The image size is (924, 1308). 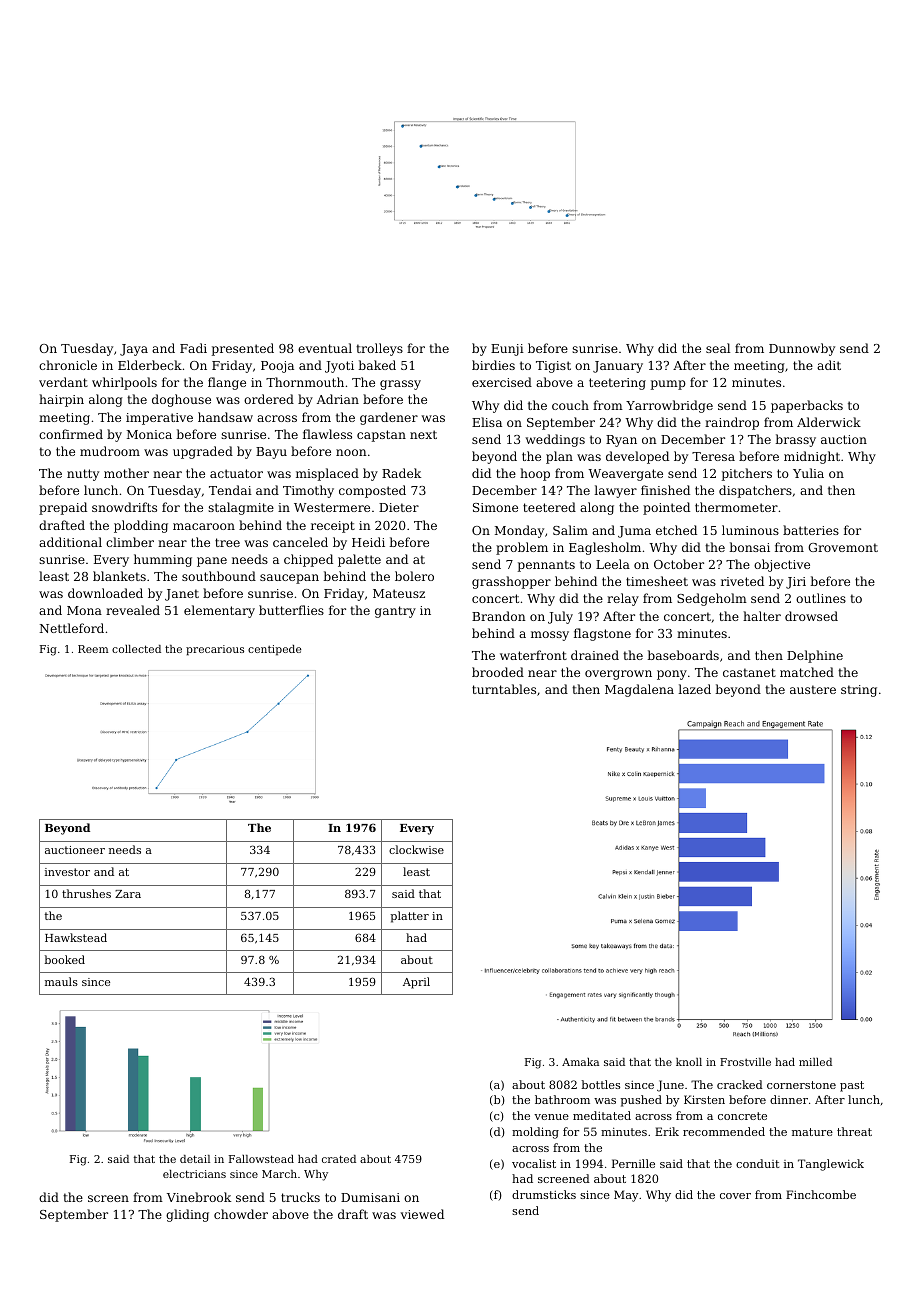 I want to click on centipede, so click(x=274, y=650).
